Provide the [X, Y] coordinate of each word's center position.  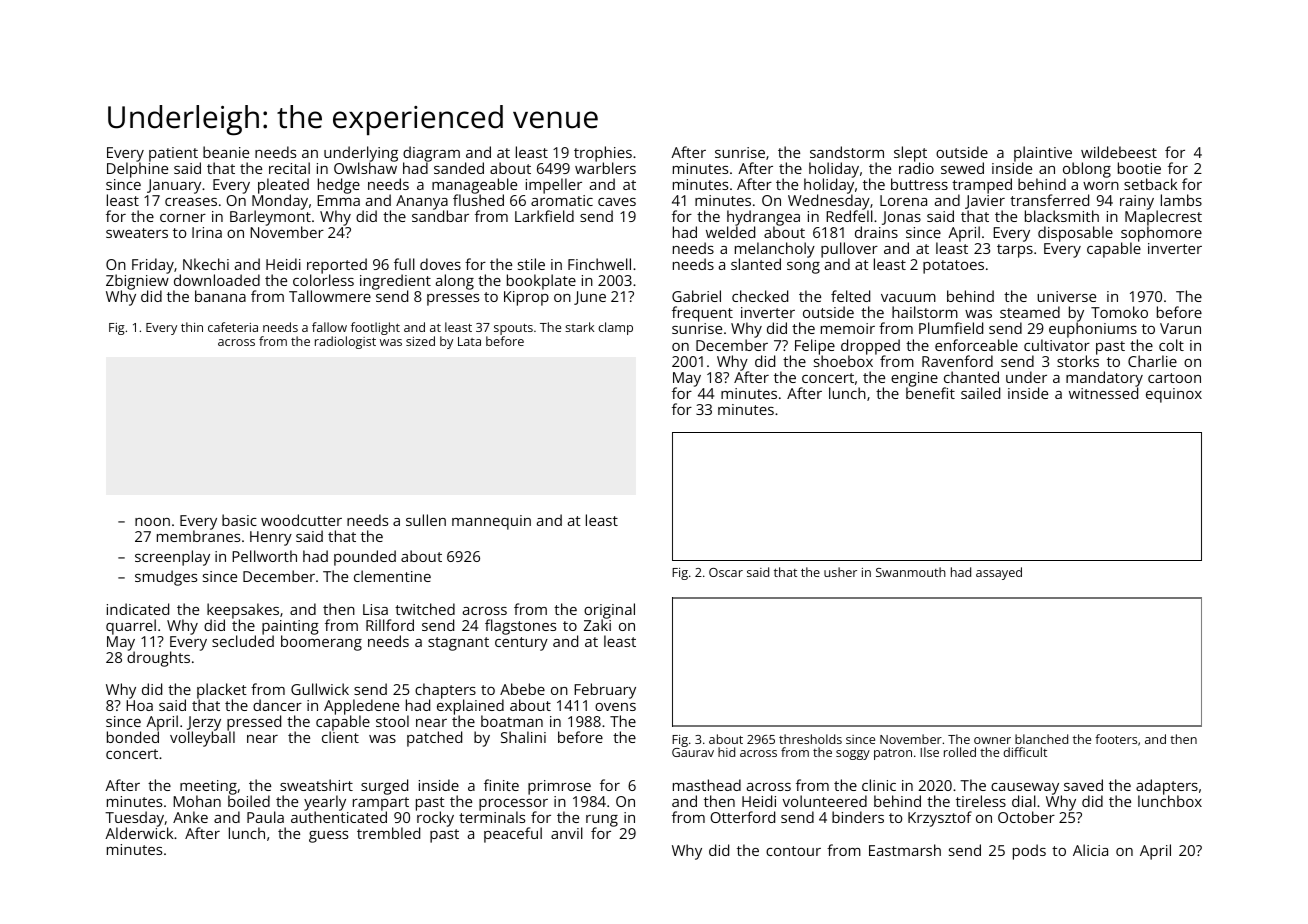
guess [328, 837]
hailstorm [925, 312]
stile [531, 264]
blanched [1041, 739]
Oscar [726, 572]
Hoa [139, 705]
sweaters [137, 233]
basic [239, 520]
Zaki [597, 625]
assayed [999, 573]
